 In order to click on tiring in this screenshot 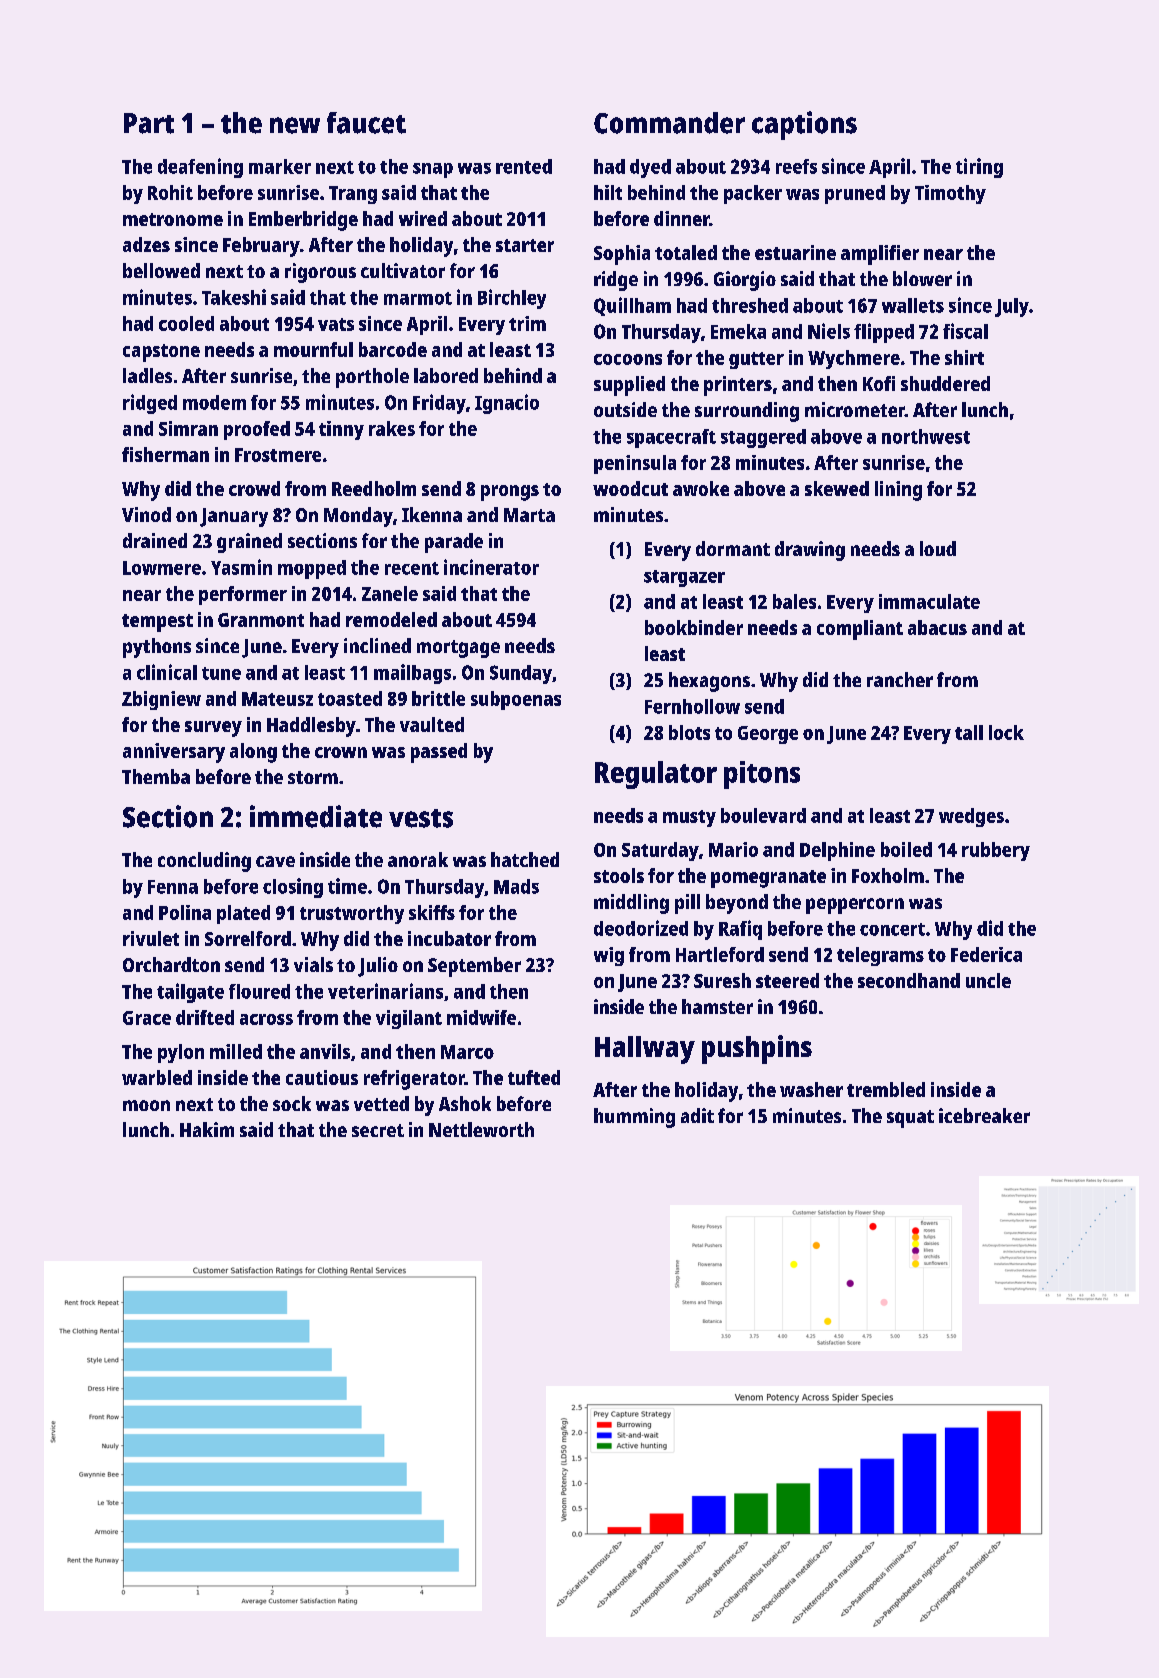, I will do `click(979, 168)`.
